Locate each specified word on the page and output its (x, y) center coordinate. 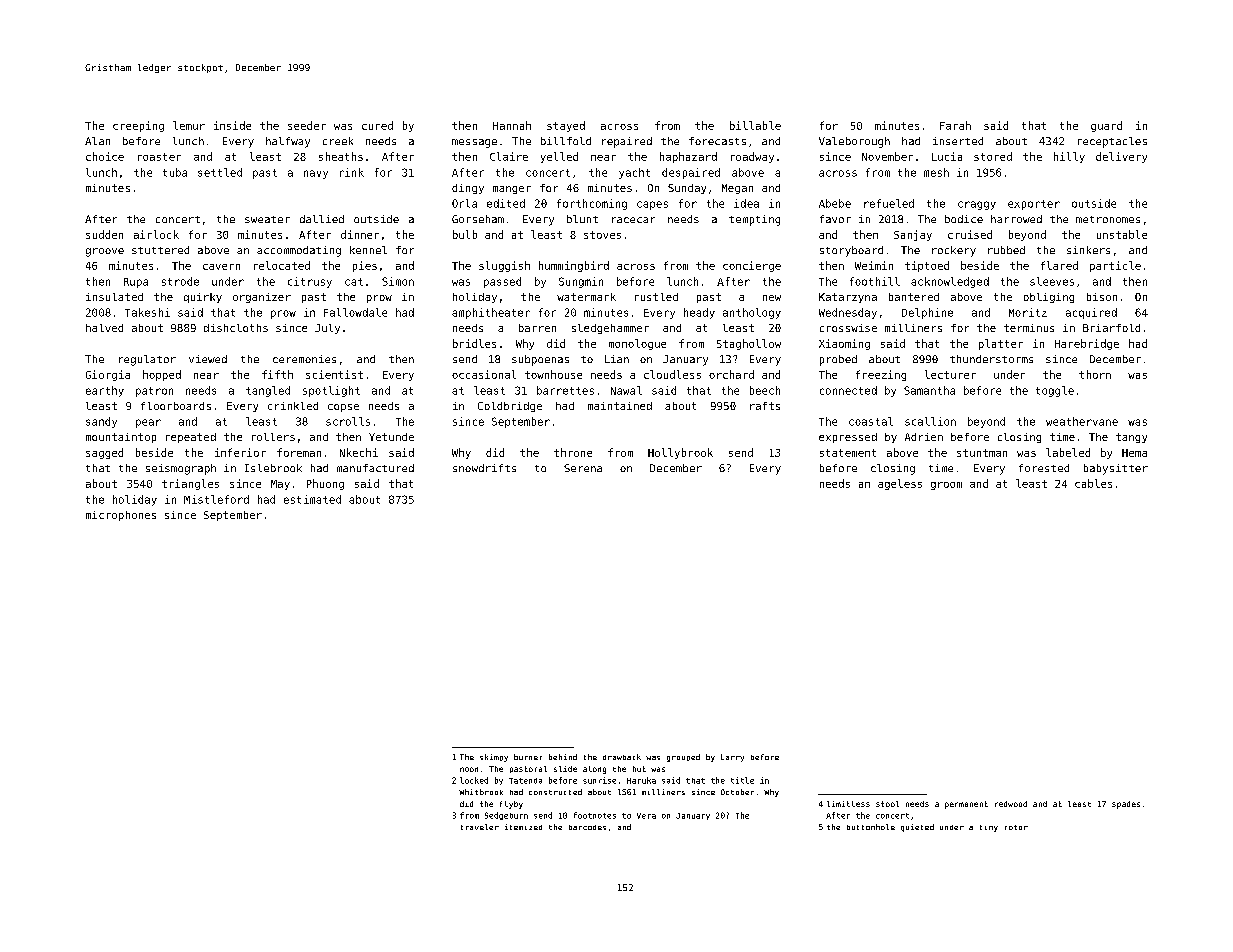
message (474, 143)
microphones (121, 516)
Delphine (927, 313)
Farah (955, 125)
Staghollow (749, 344)
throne (573, 452)
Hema (1134, 453)
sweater (267, 219)
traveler (480, 827)
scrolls (348, 421)
